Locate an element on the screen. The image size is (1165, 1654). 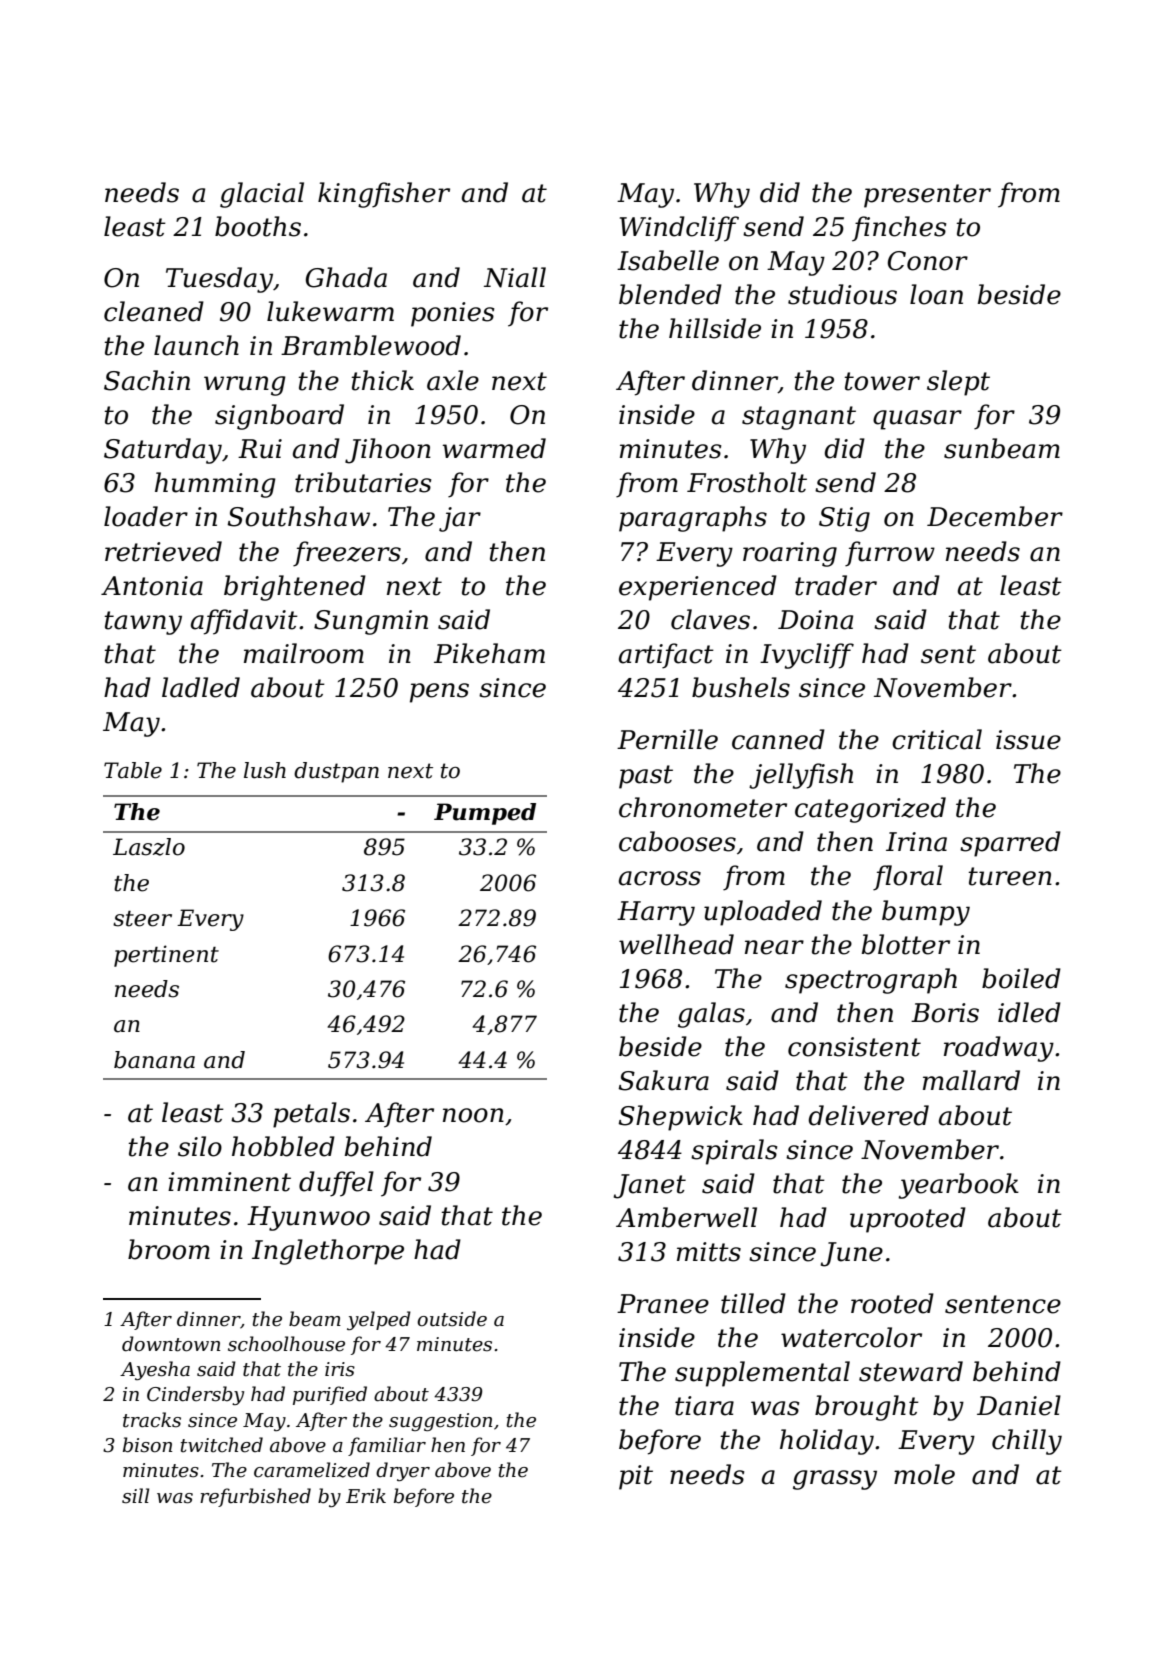
caramelized is located at coordinates (312, 1470).
